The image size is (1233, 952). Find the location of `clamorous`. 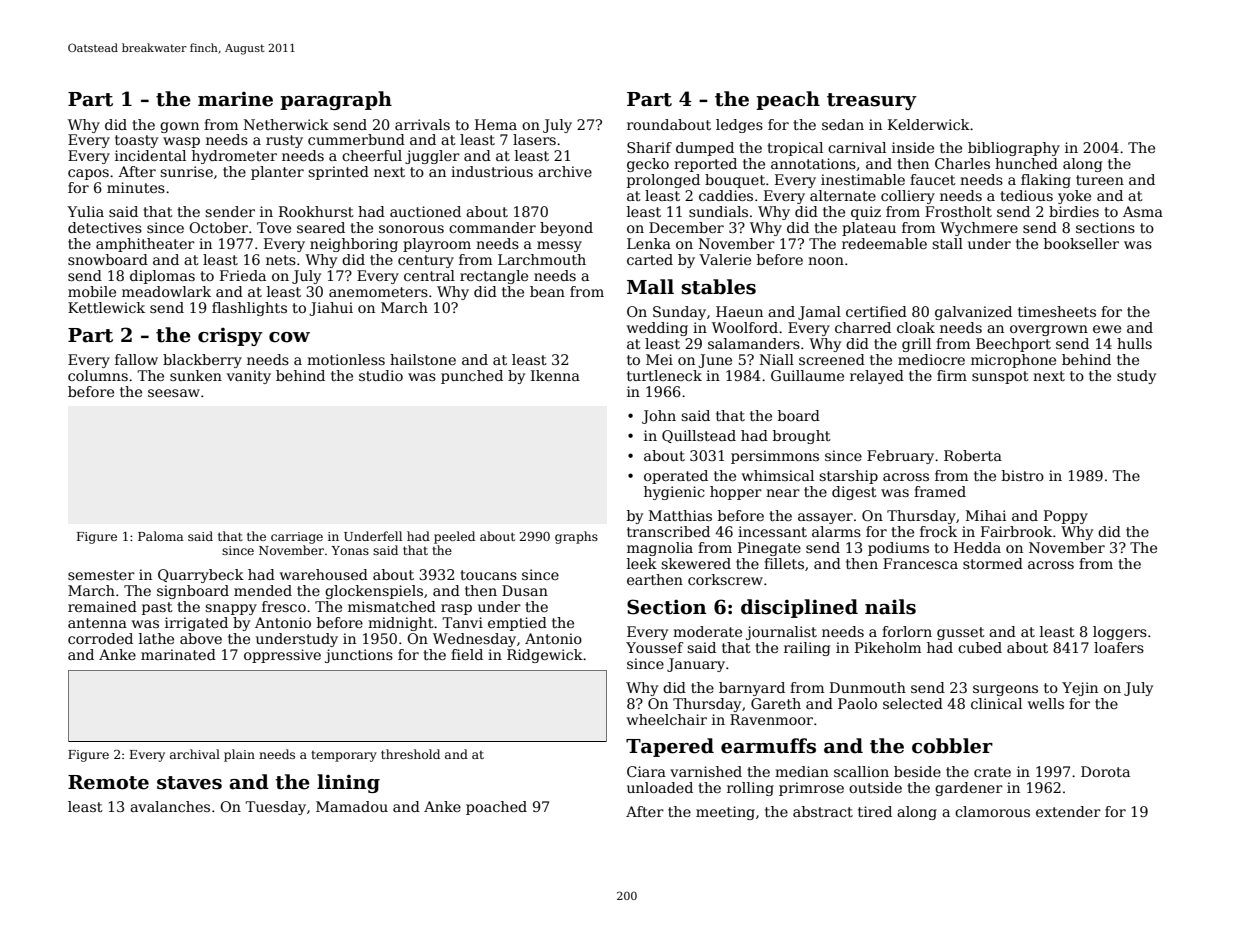

clamorous is located at coordinates (992, 811).
